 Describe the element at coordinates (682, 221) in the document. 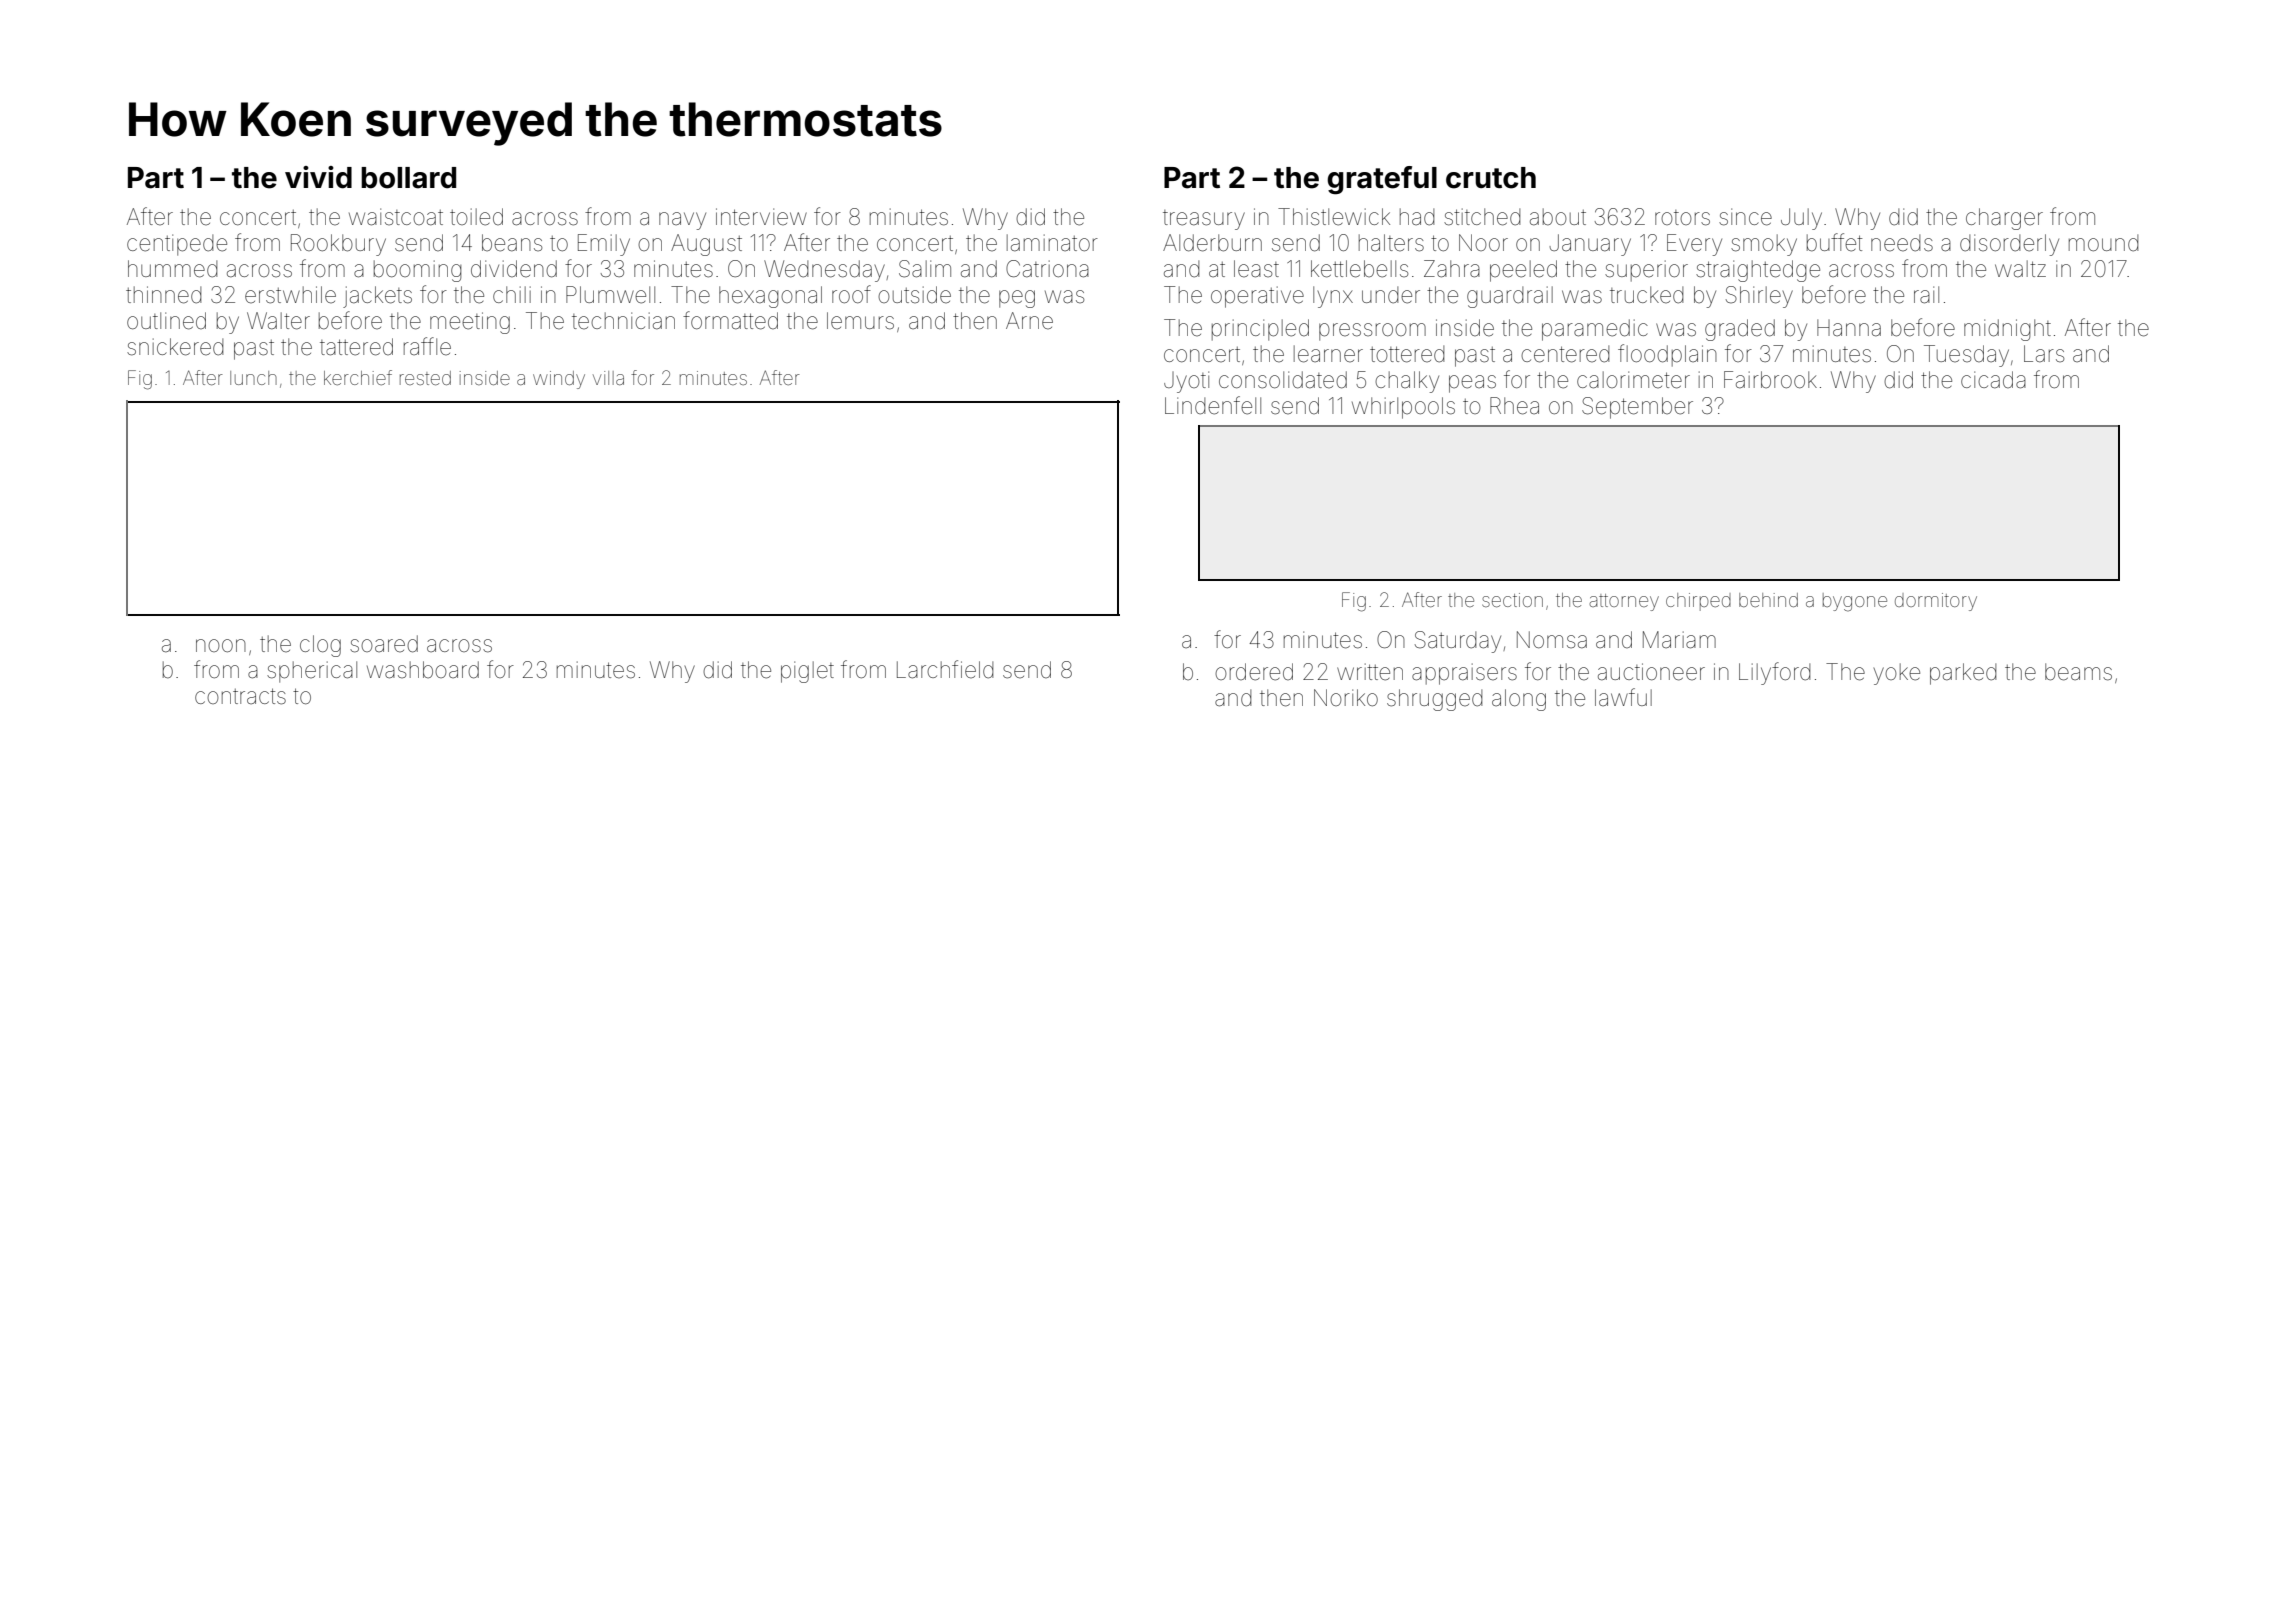

I see `navy` at that location.
